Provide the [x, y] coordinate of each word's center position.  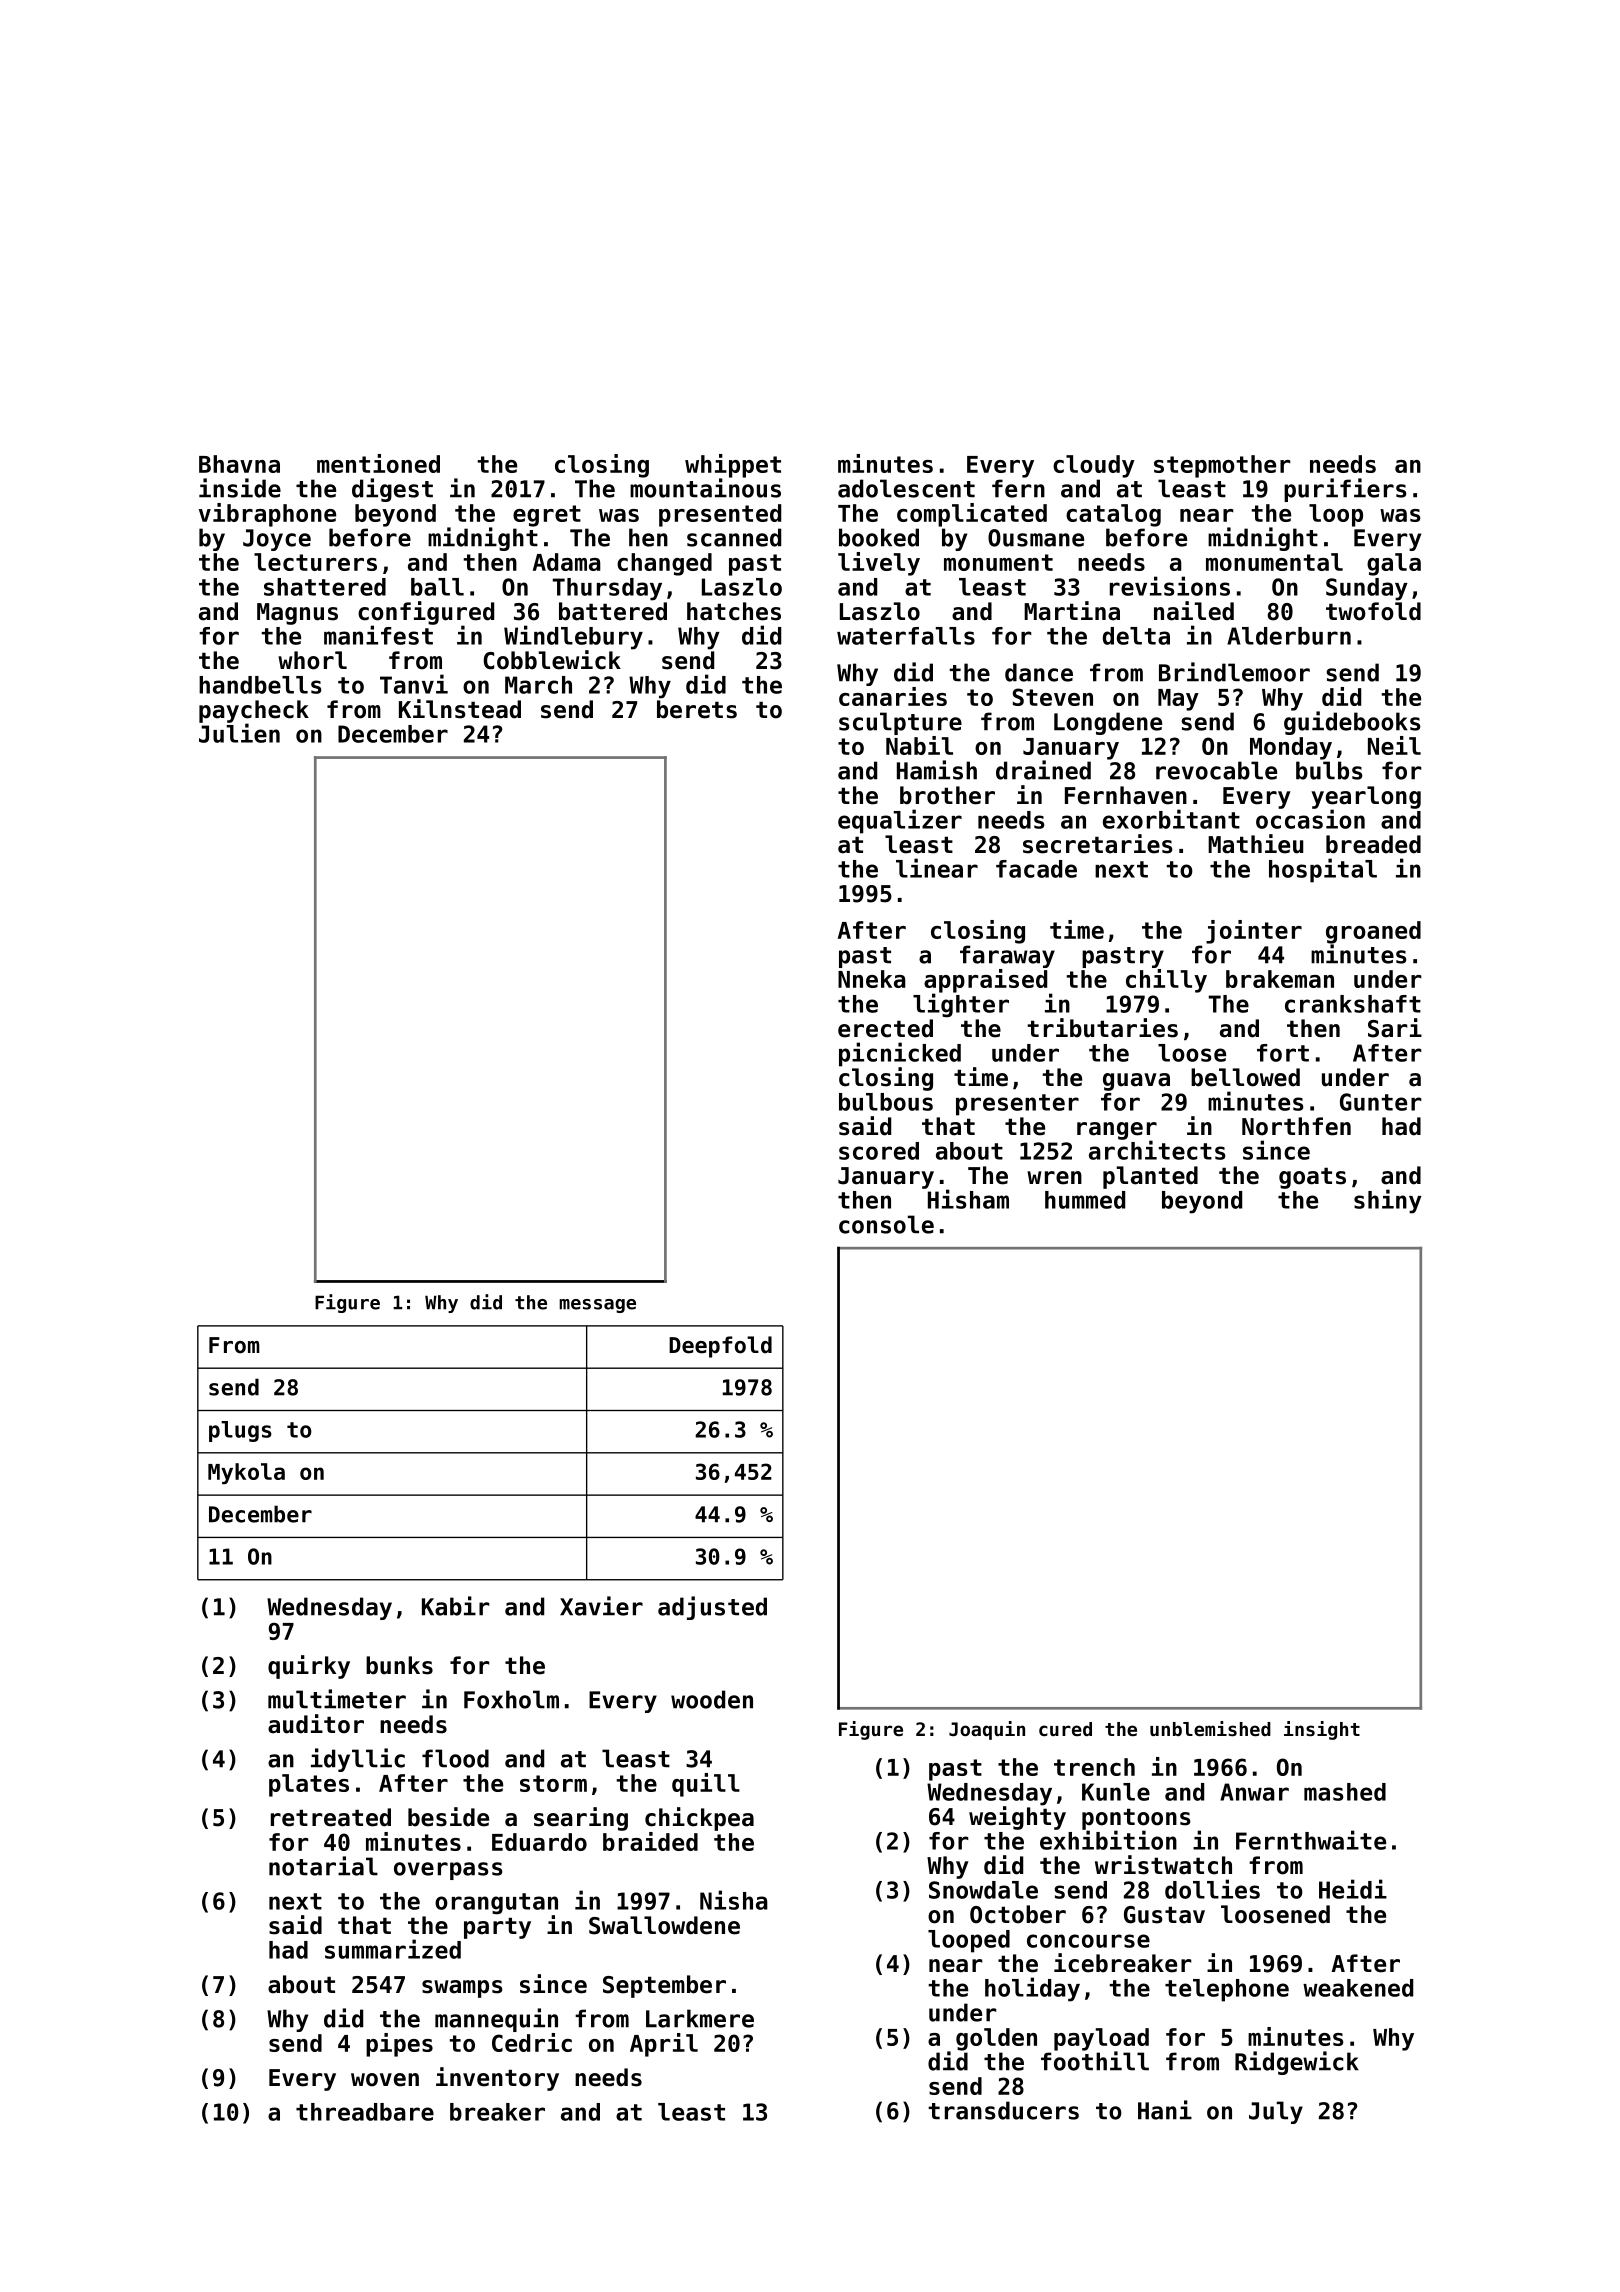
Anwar [1254, 1792]
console [886, 1224]
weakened [1358, 1988]
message [597, 1306]
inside [240, 488]
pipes [399, 2045]
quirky [309, 1667]
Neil [1394, 745]
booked [879, 537]
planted [1150, 1177]
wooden [712, 1699]
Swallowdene [664, 1925]
